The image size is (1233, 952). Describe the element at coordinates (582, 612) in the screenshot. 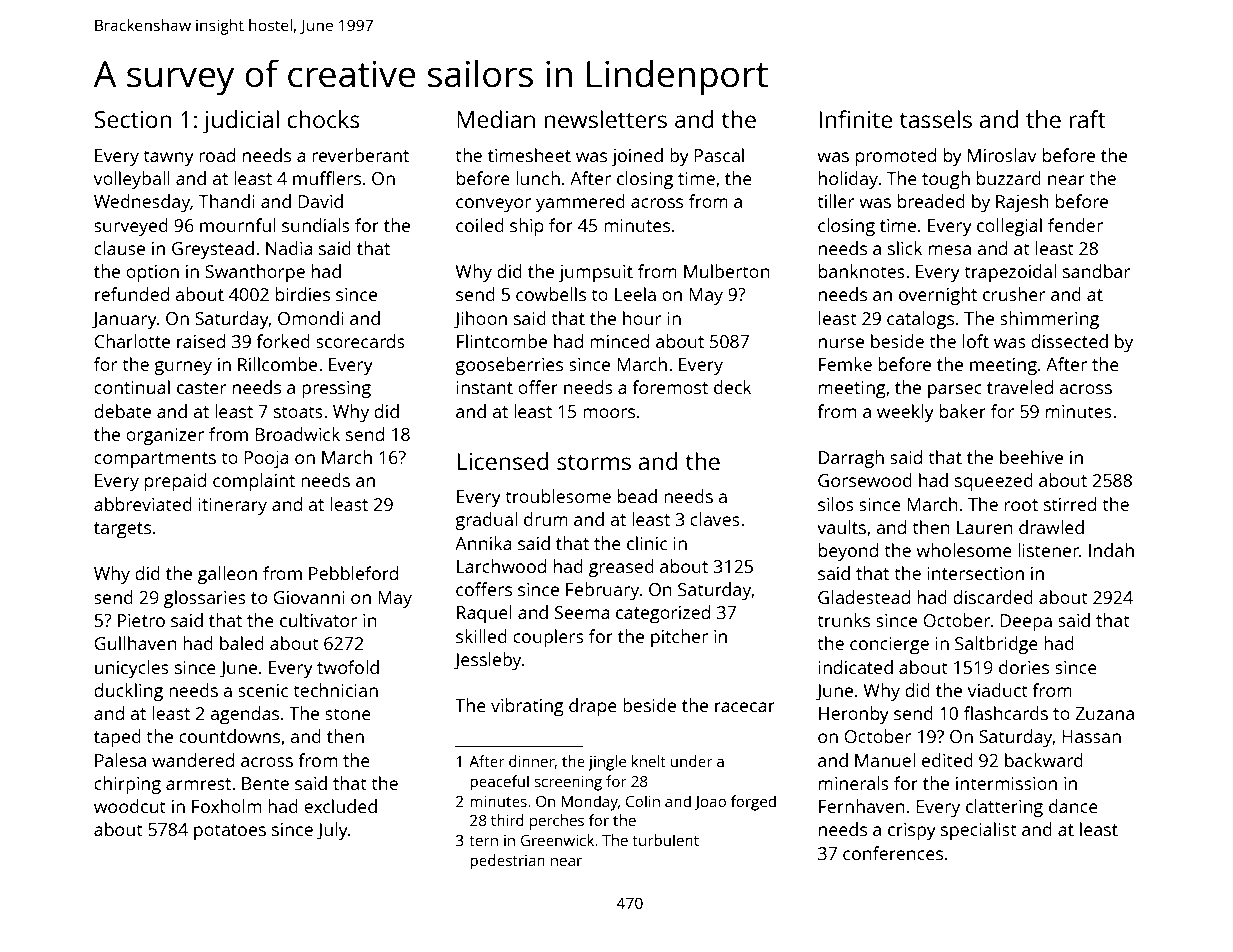

I see `Seema` at that location.
